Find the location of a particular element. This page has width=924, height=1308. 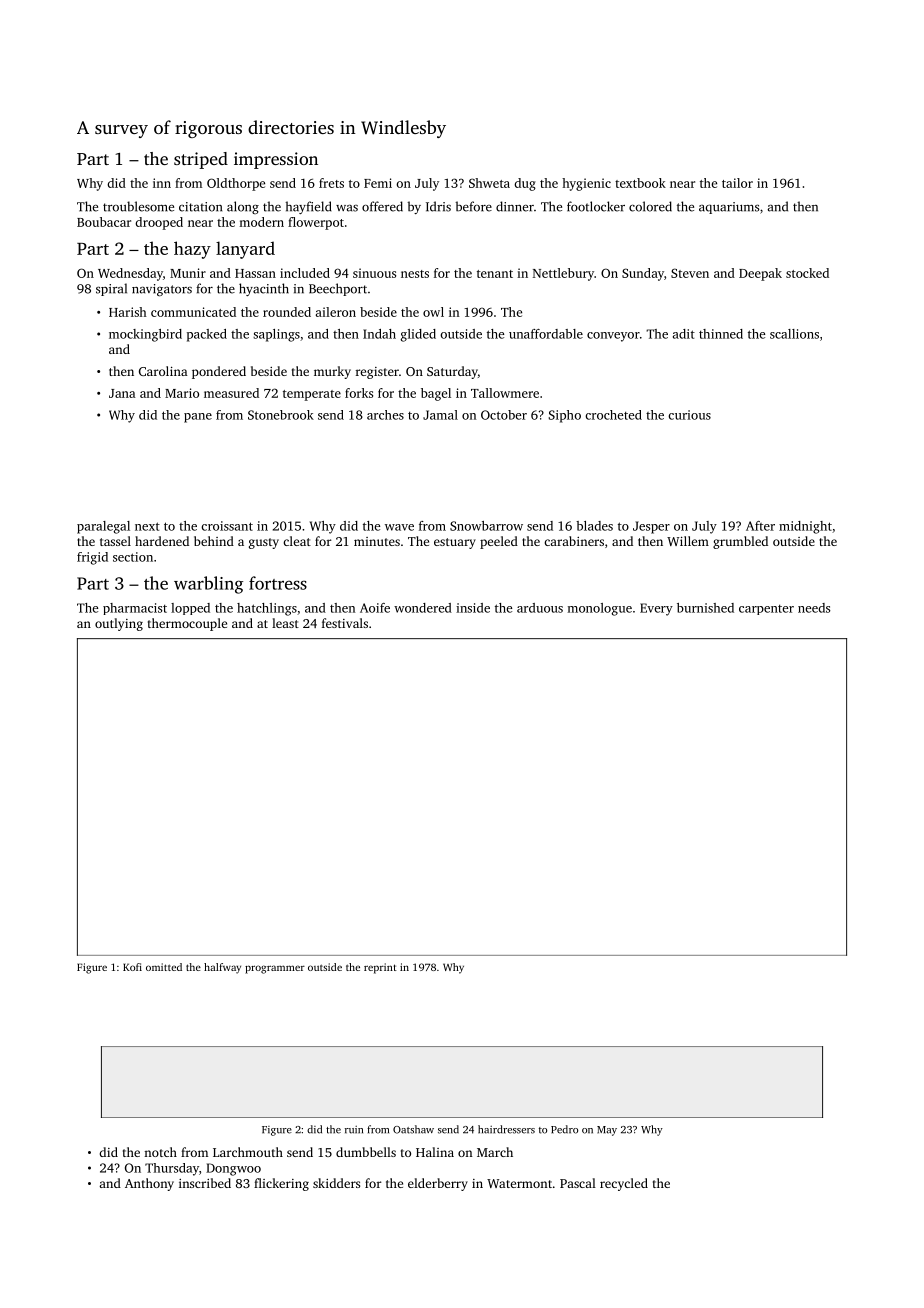

Watermont is located at coordinates (519, 1183).
